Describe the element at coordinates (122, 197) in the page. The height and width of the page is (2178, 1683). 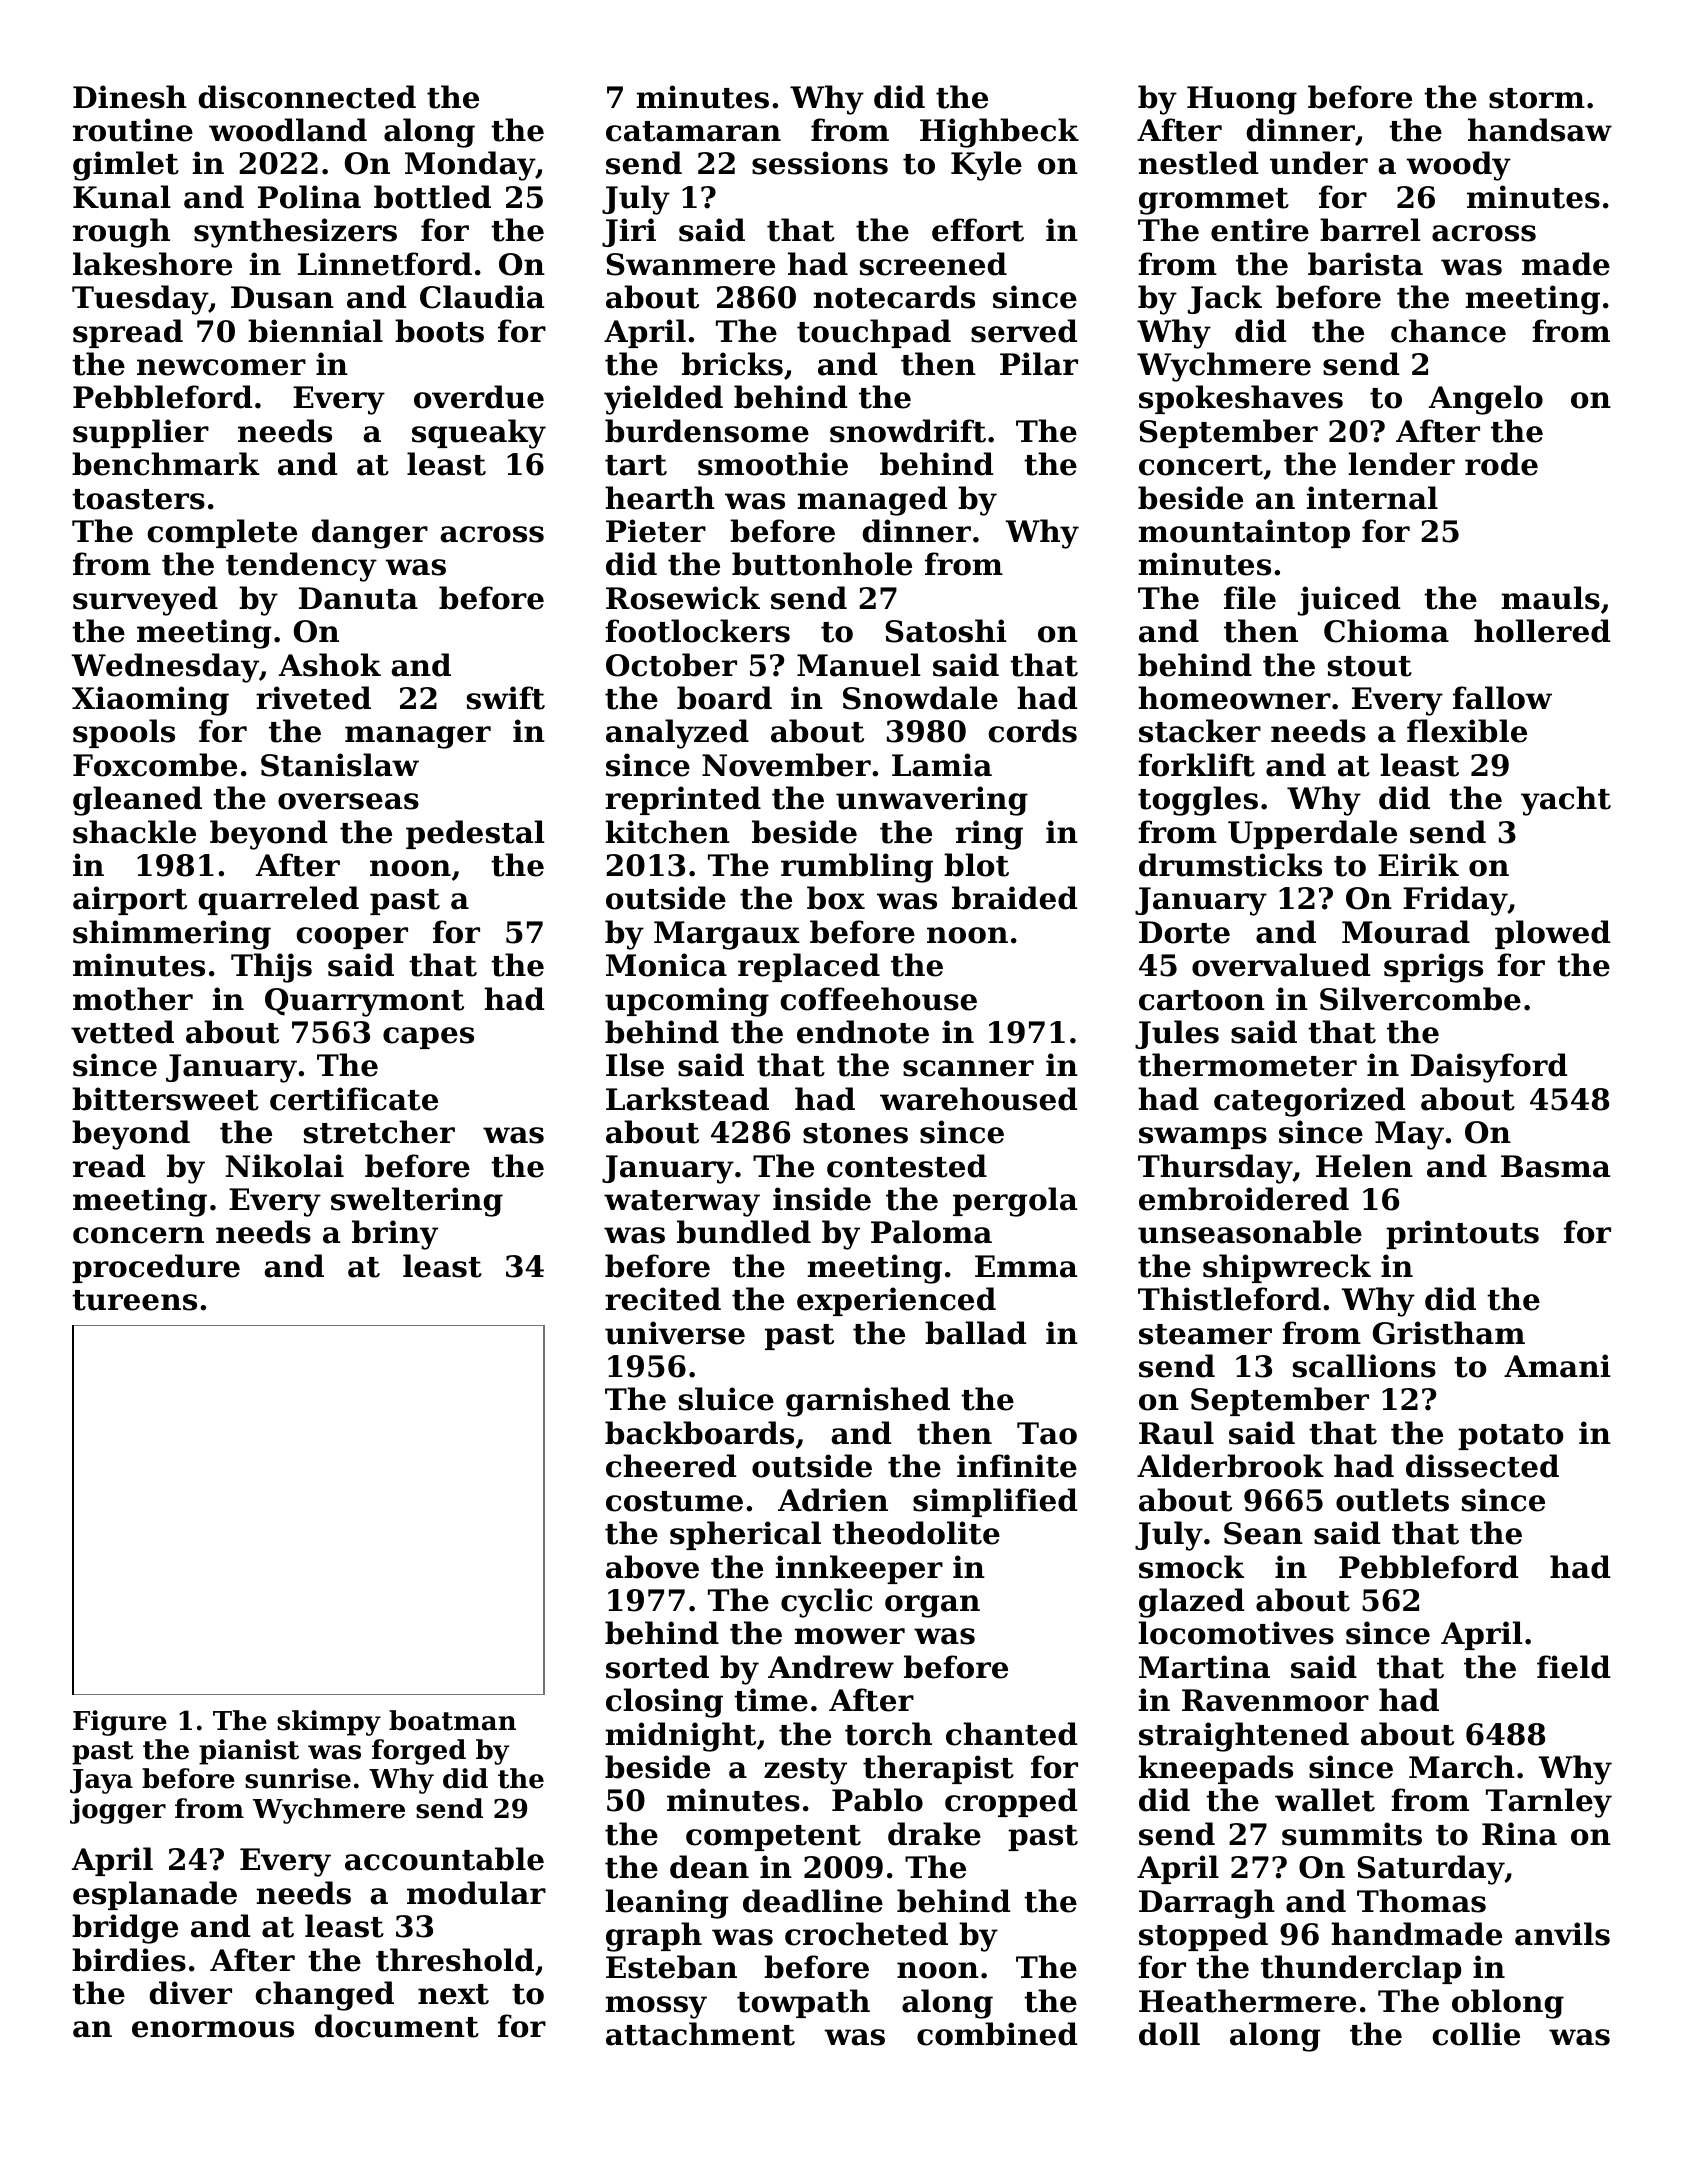
I see `Kunal` at that location.
